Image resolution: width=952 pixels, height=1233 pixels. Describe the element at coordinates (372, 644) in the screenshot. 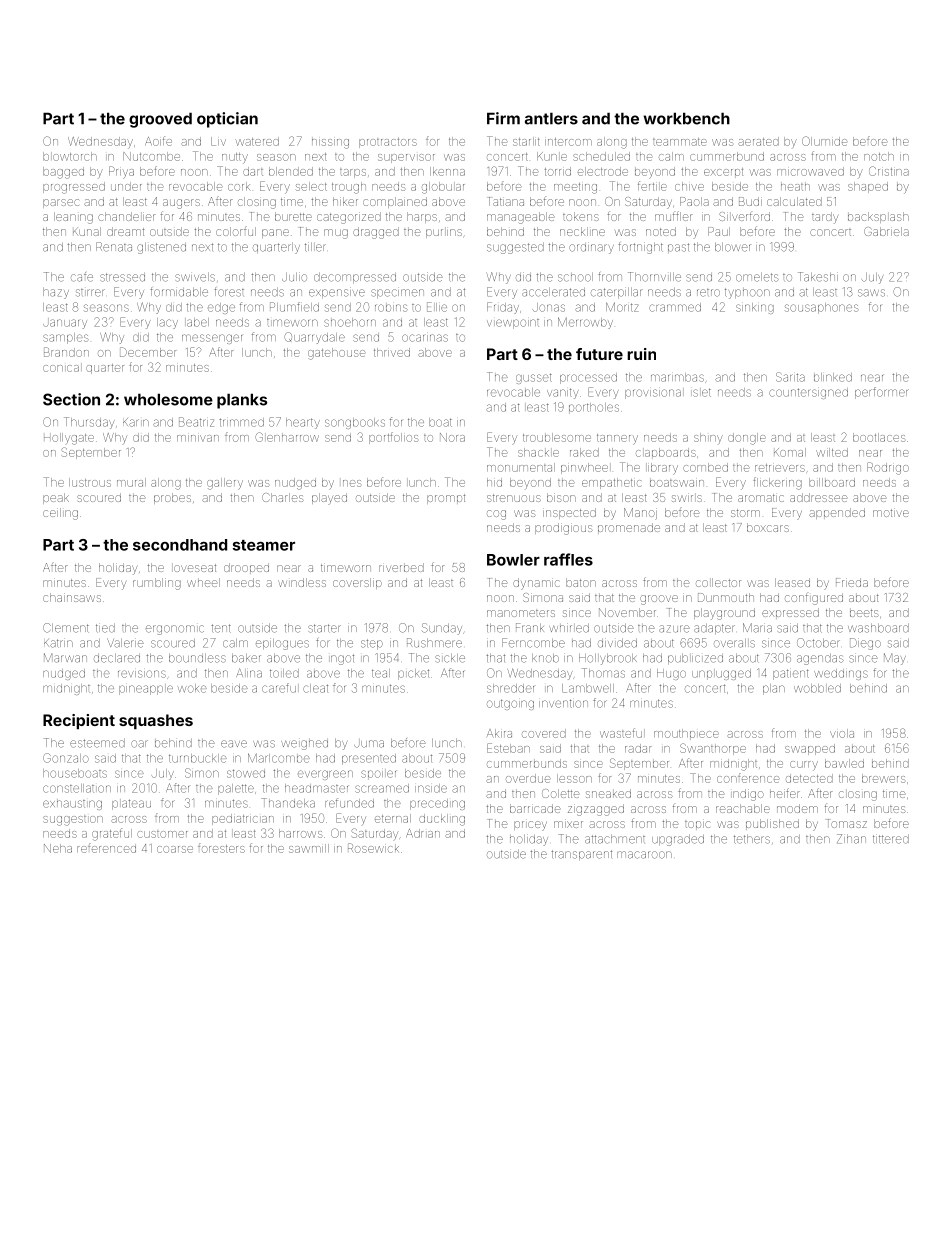

I see `step` at that location.
